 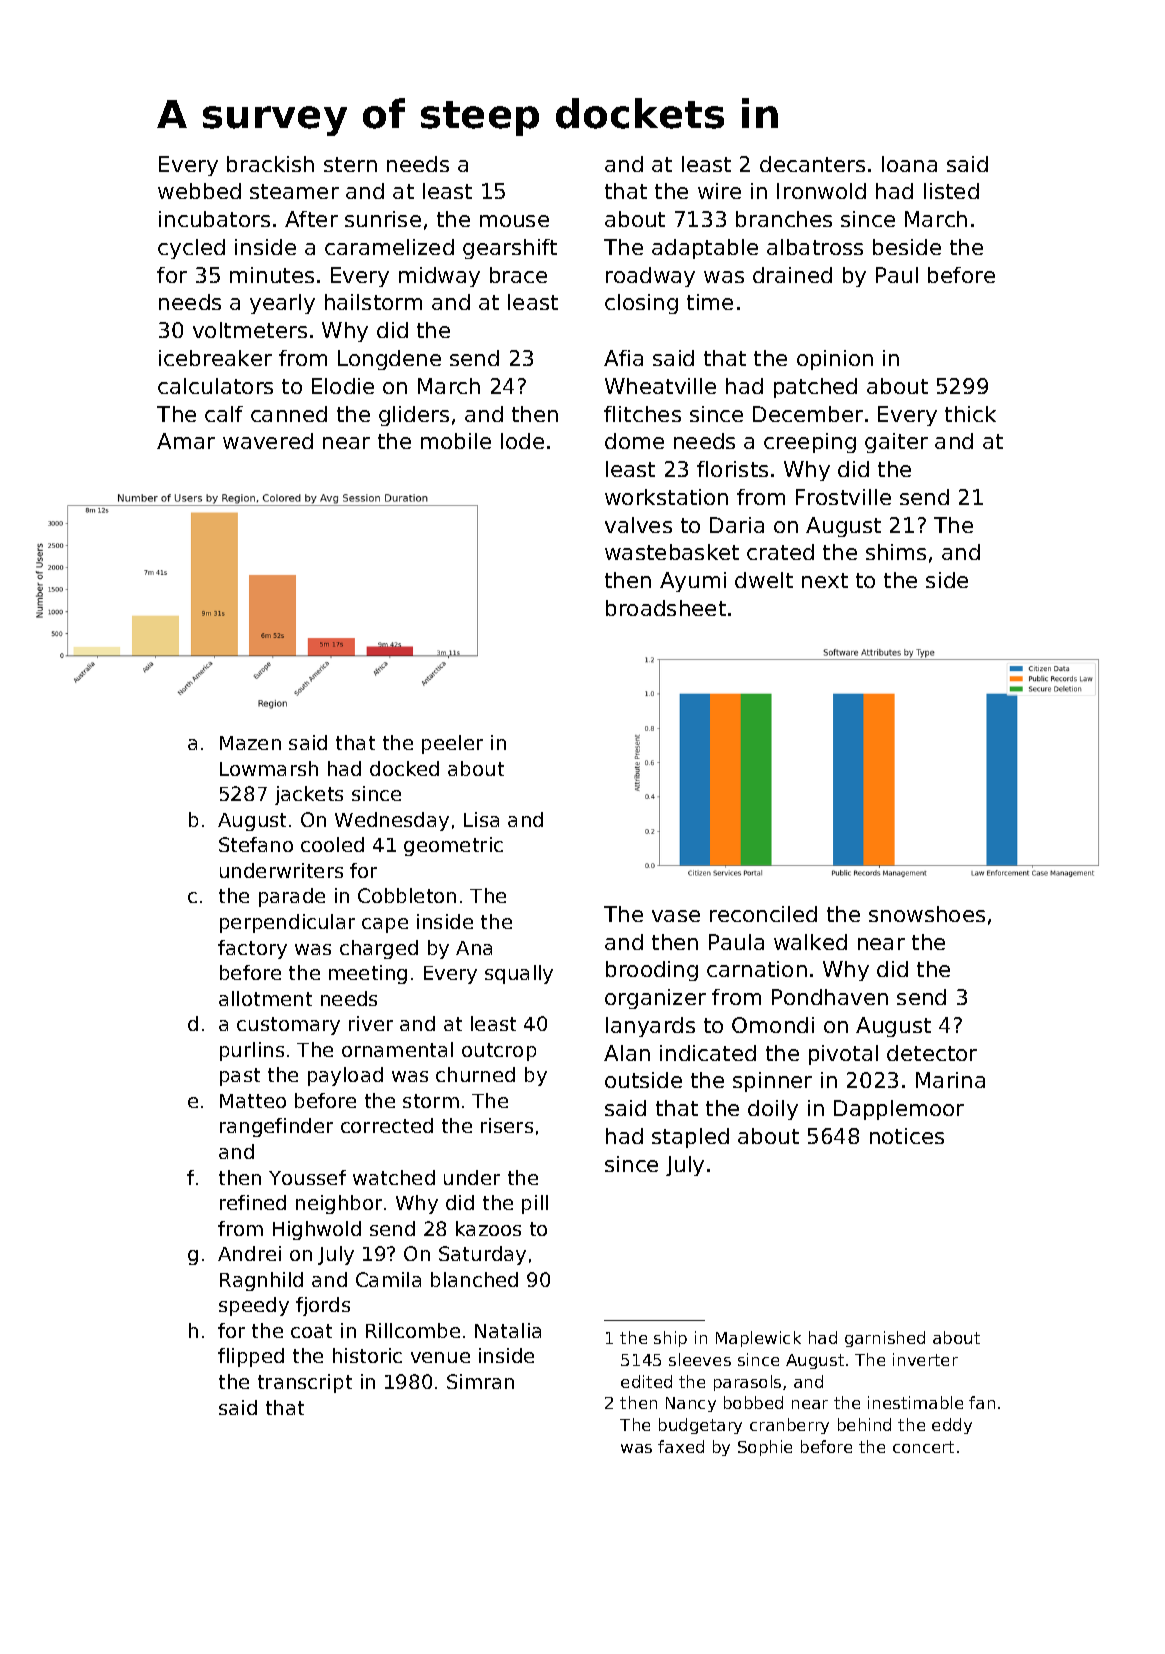 I want to click on opinion, so click(x=835, y=360).
